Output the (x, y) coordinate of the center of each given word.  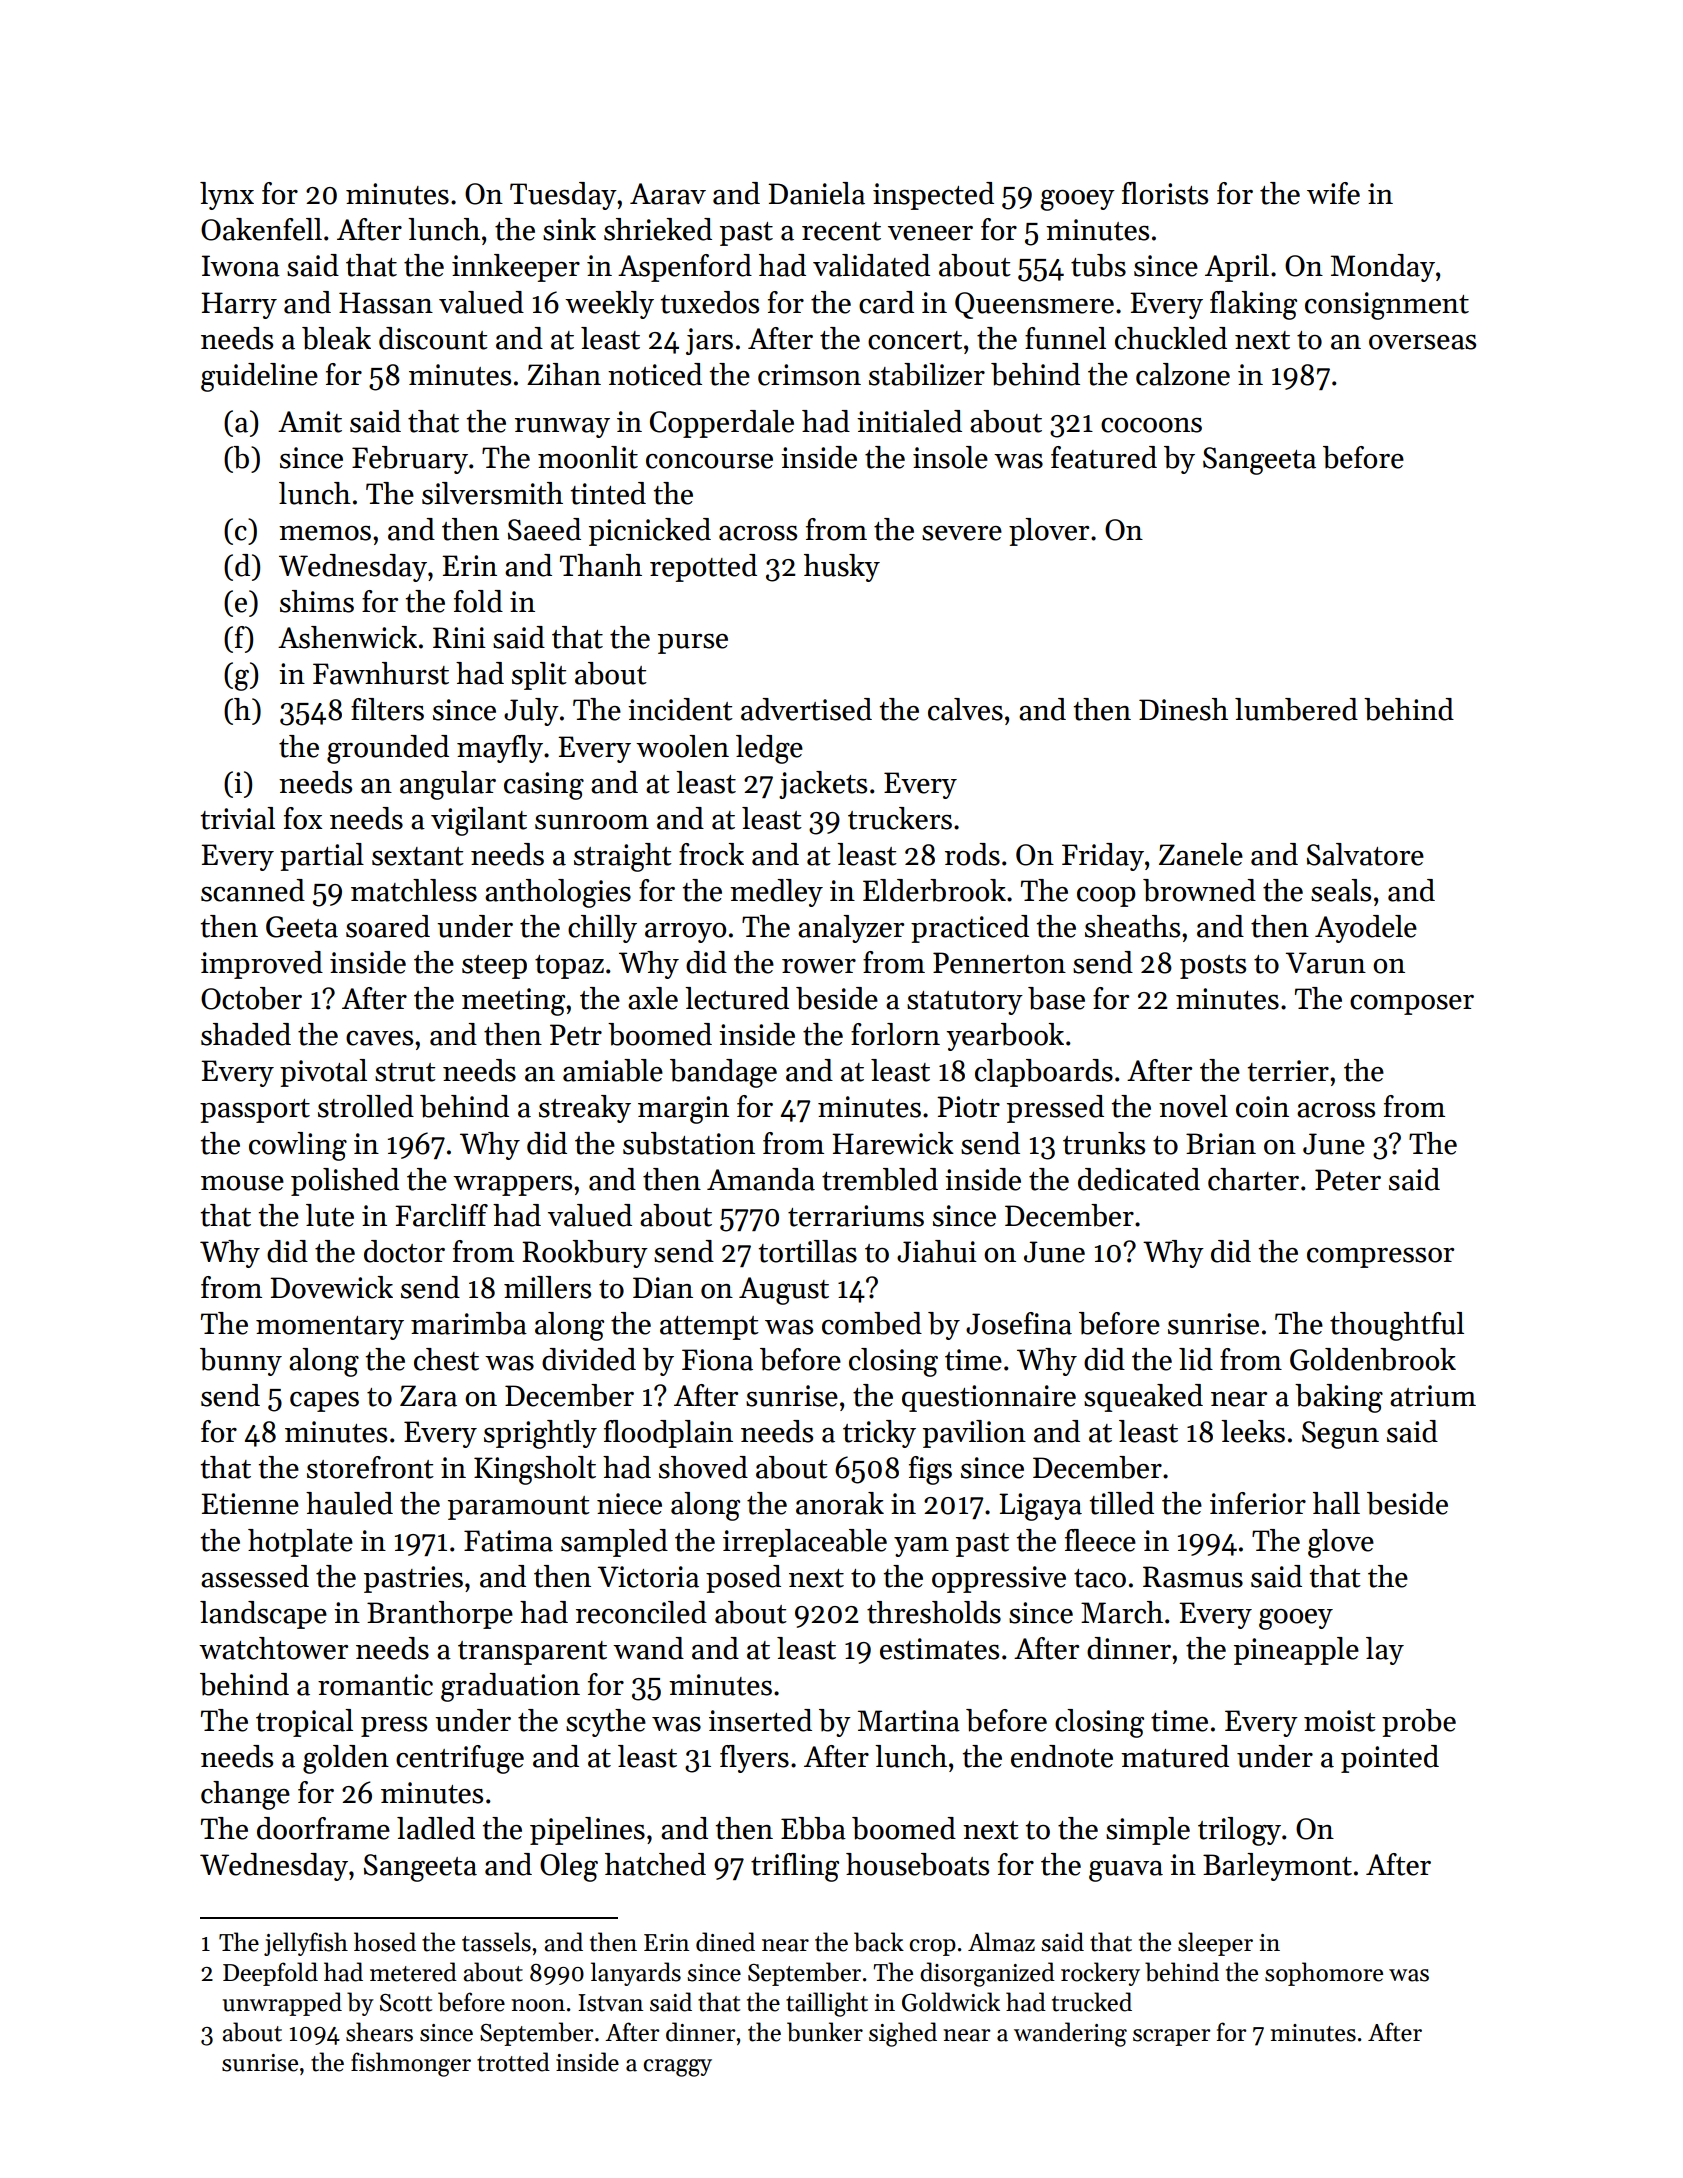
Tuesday (563, 196)
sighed (903, 2034)
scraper (1172, 2037)
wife (1333, 193)
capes (324, 1402)
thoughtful (1397, 1326)
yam (921, 1547)
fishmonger (411, 2064)
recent (841, 231)
